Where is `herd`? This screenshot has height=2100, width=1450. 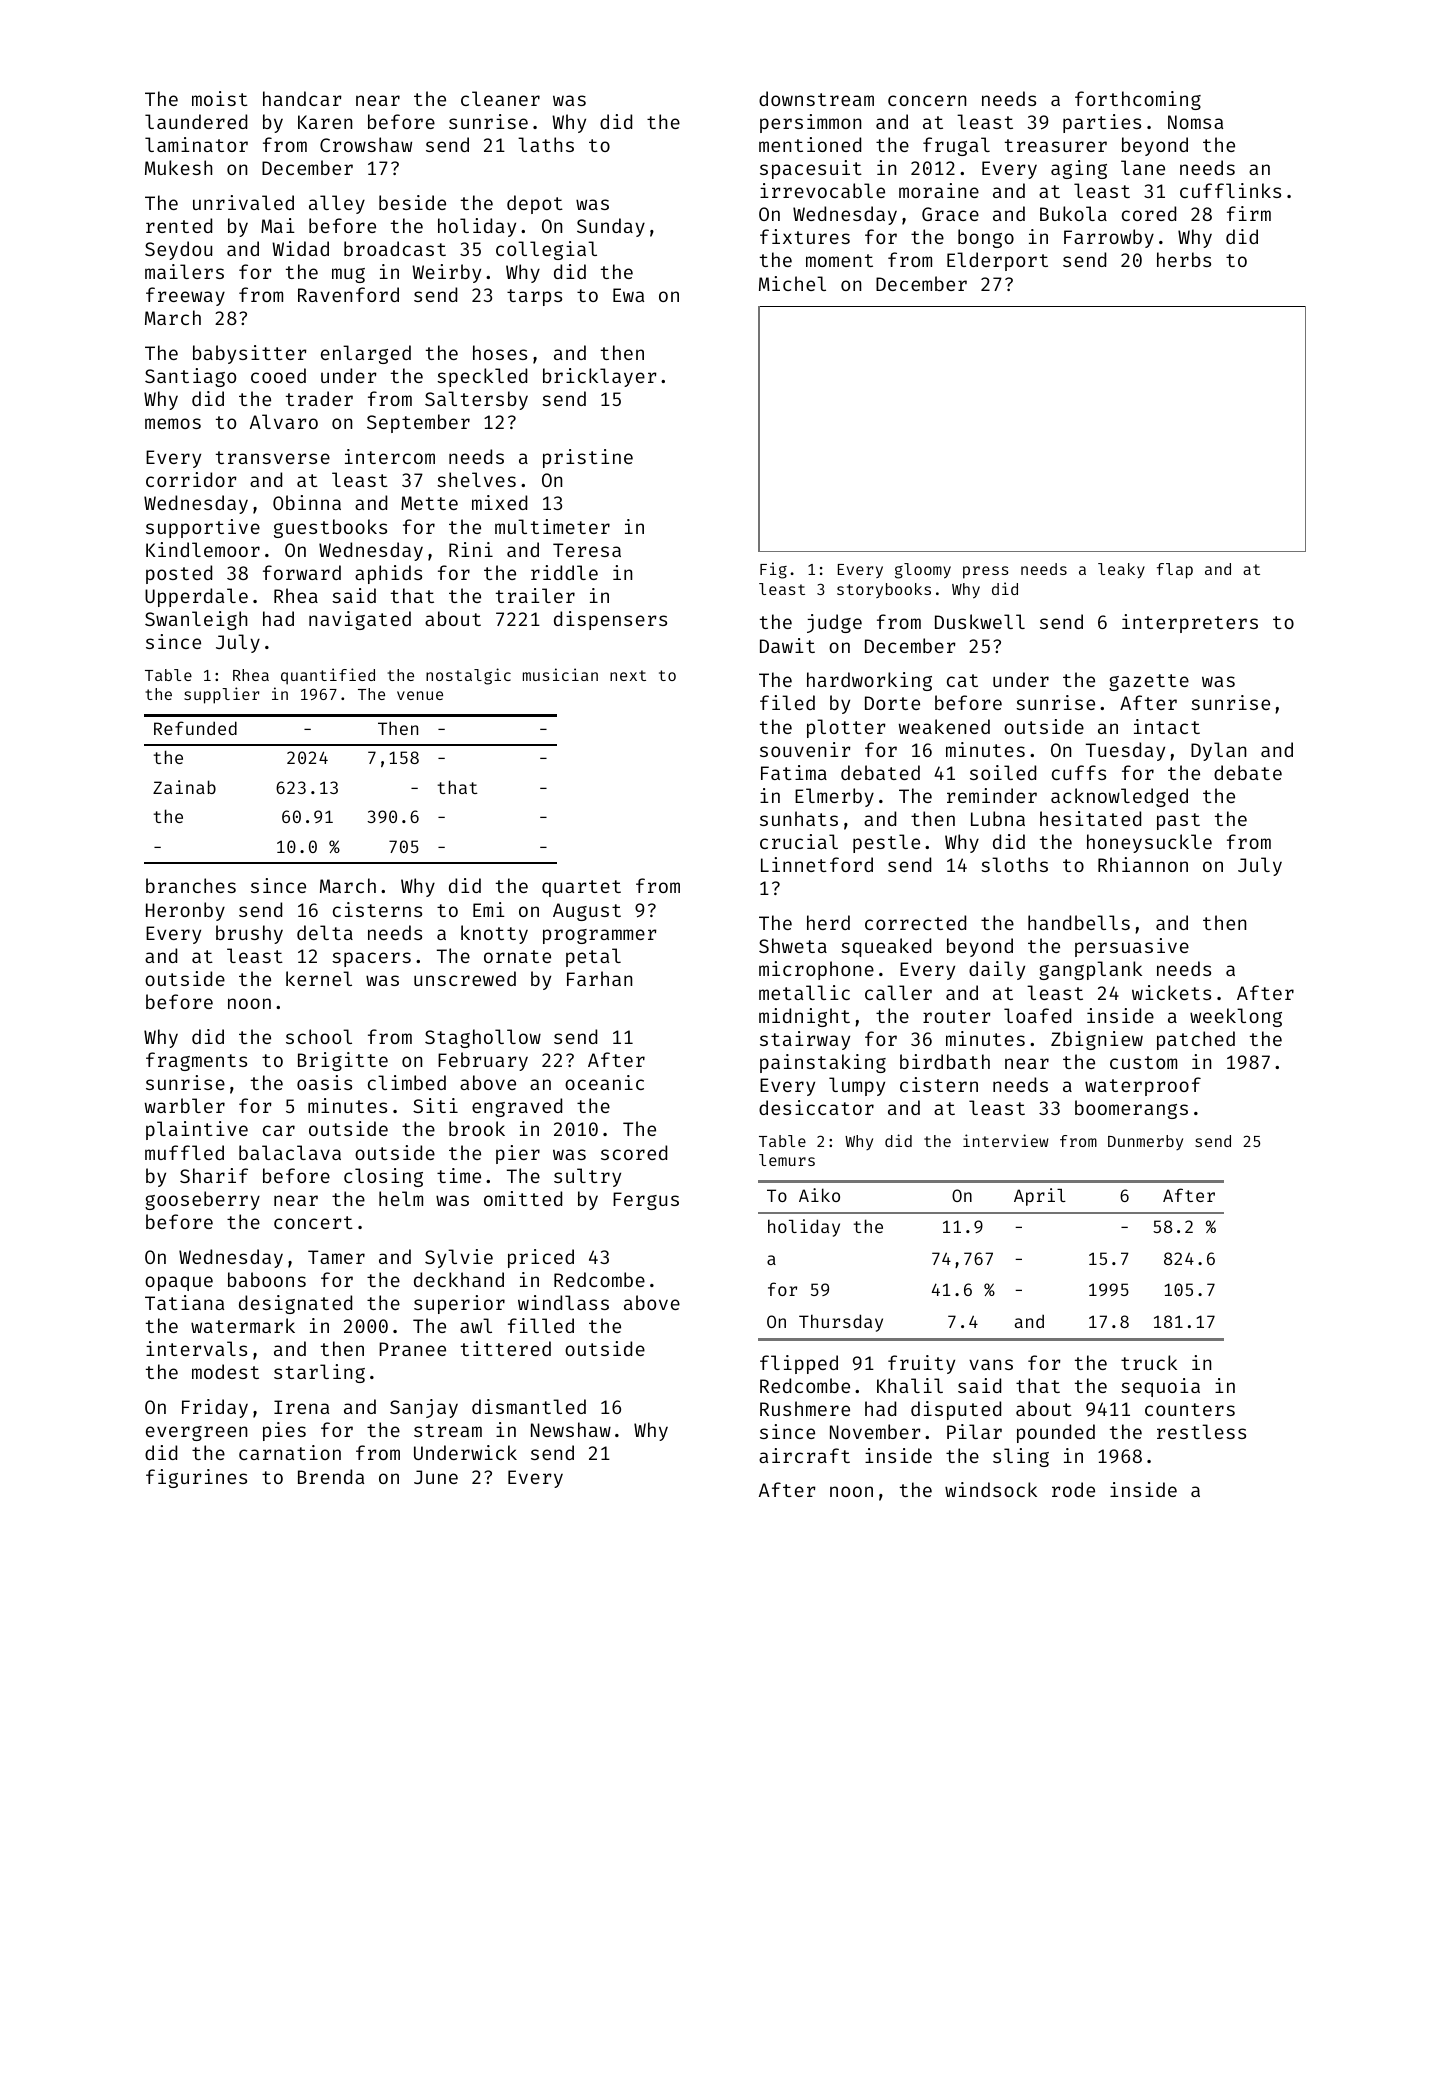
herd is located at coordinates (828, 922).
